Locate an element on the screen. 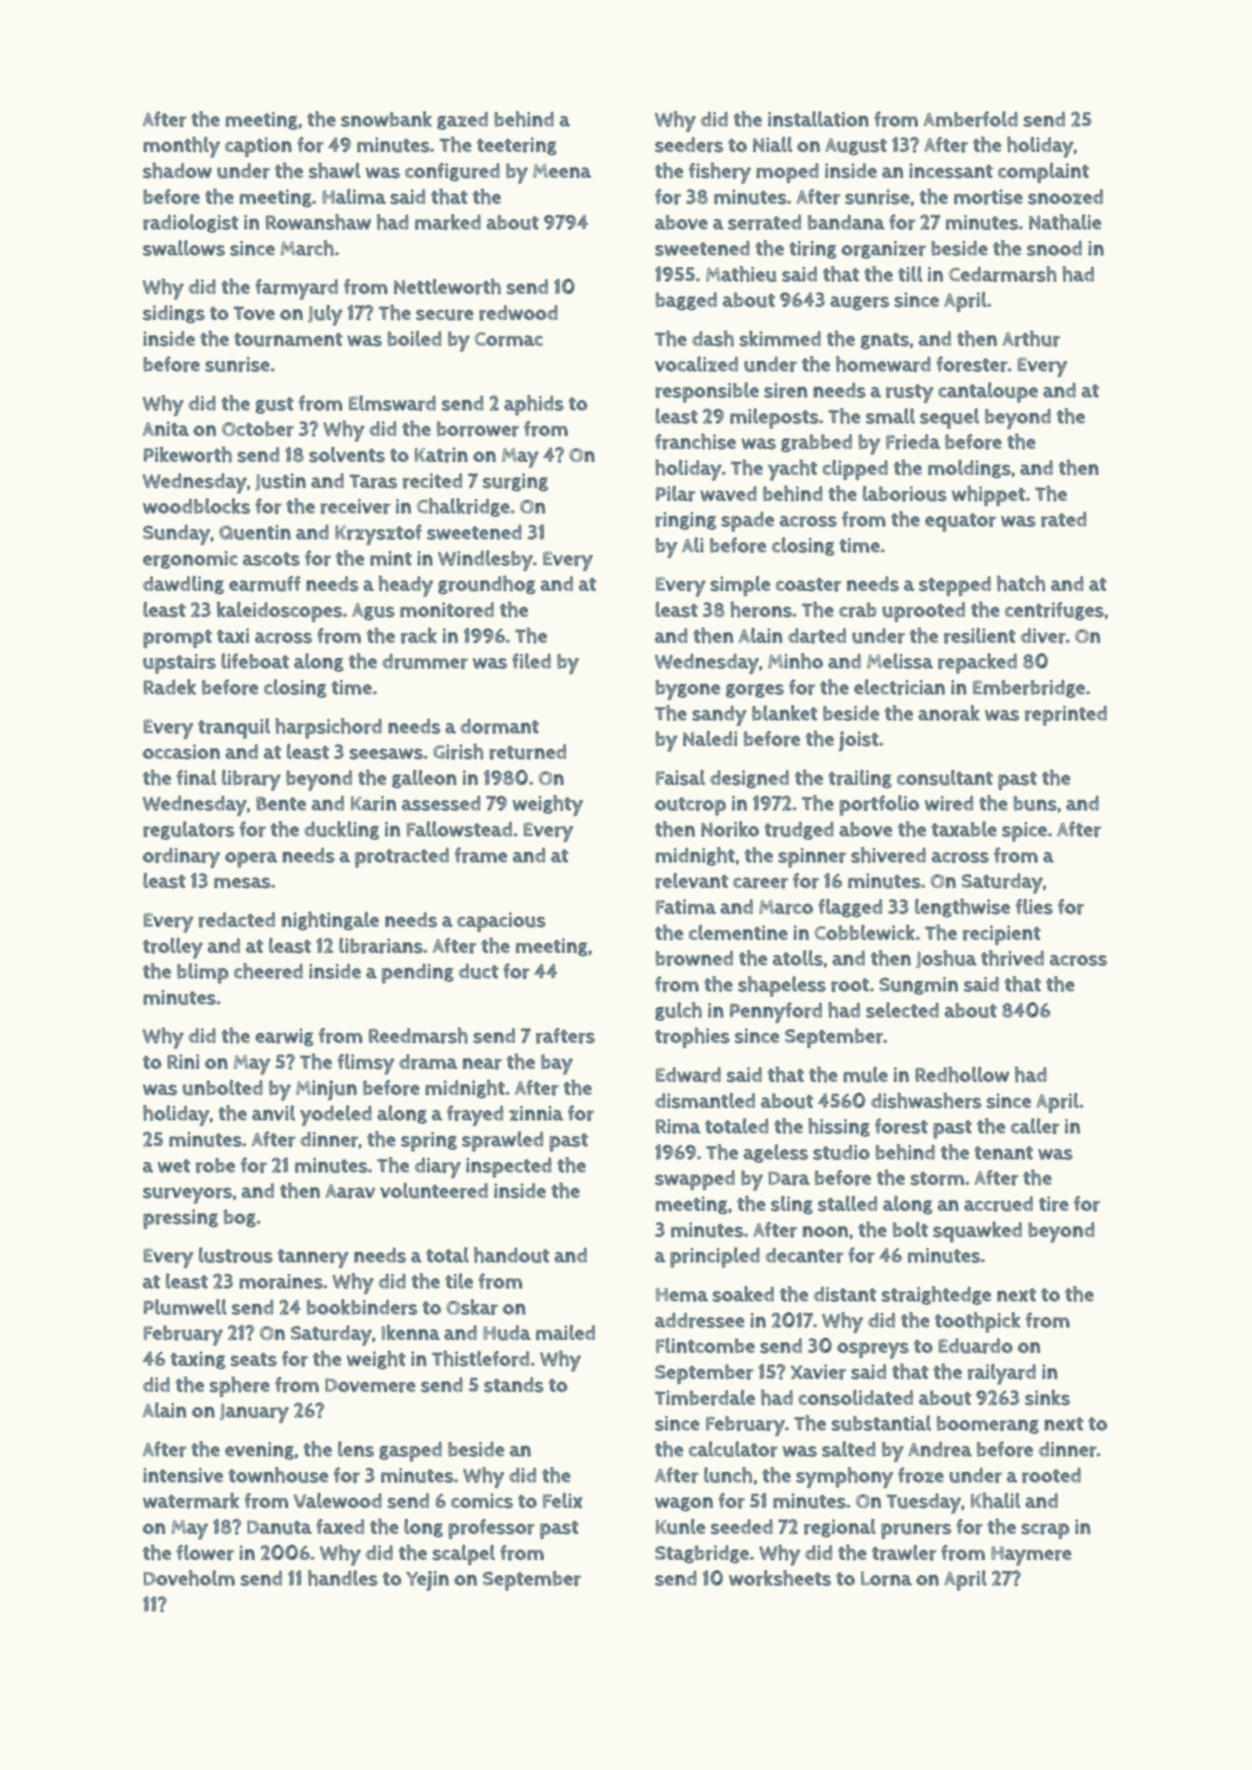 This screenshot has height=1770, width=1252. spice is located at coordinates (1024, 832).
